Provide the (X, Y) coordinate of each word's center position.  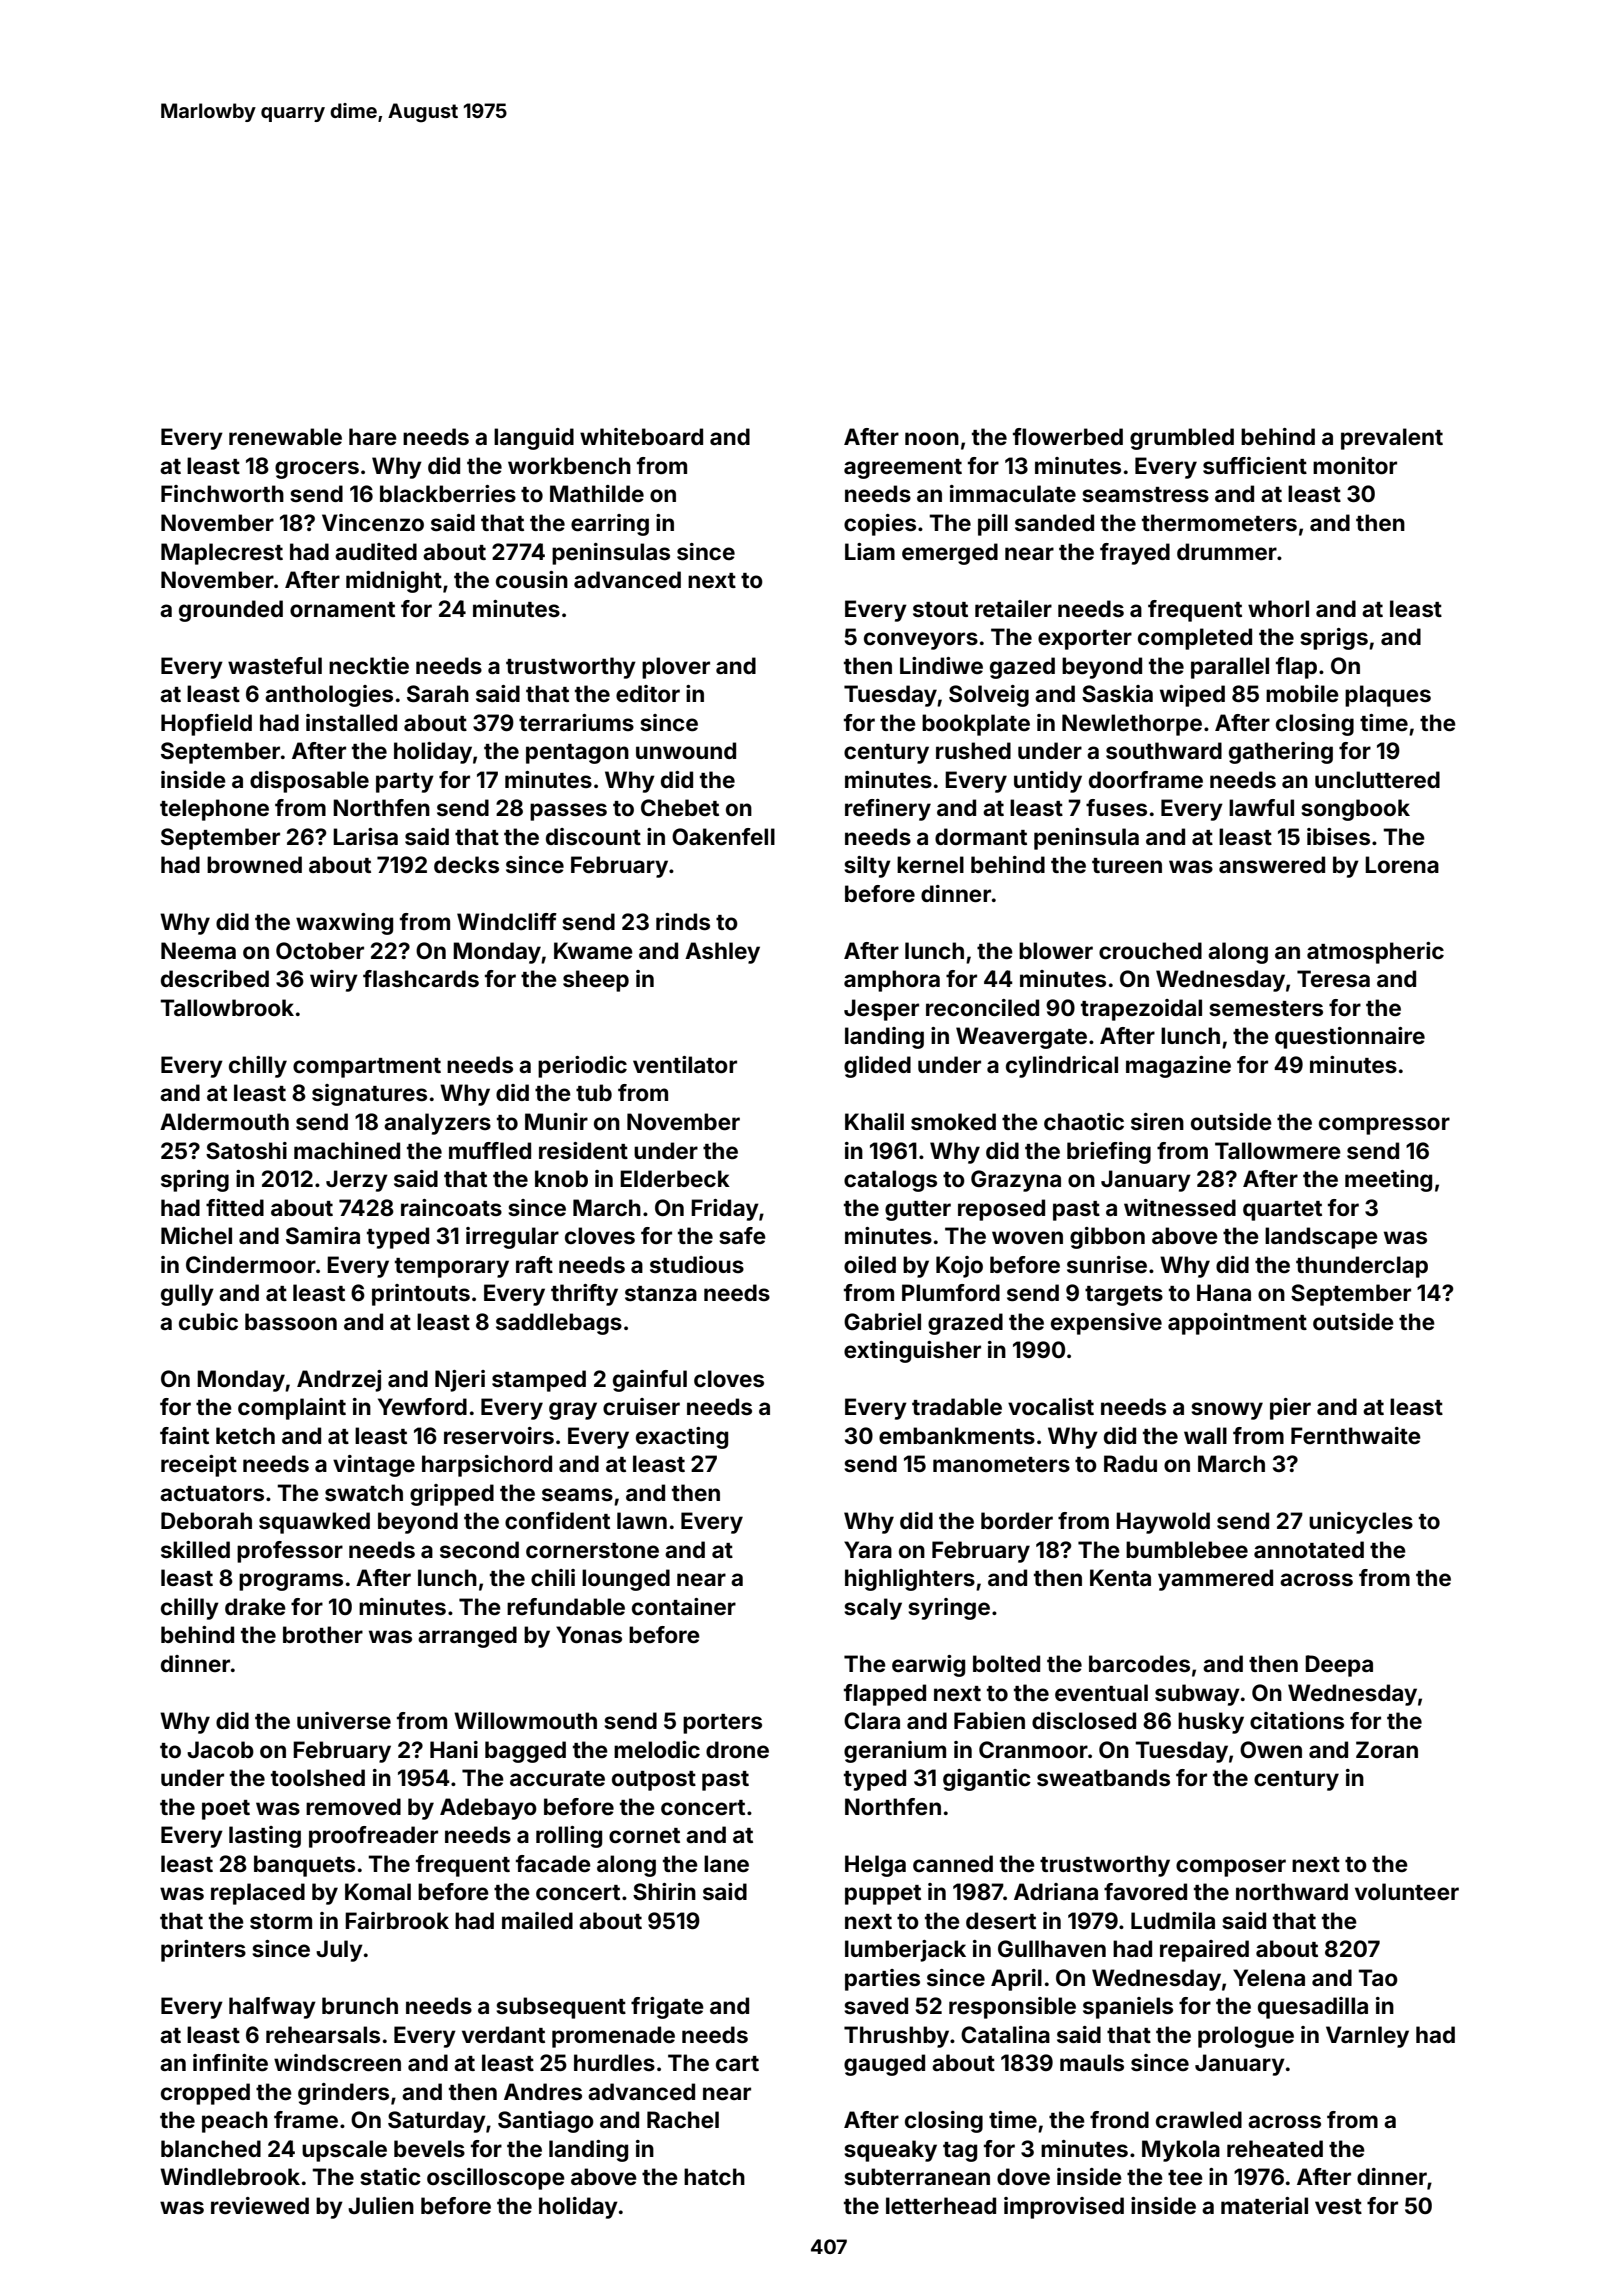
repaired (1204, 1951)
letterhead (941, 2205)
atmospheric (1375, 953)
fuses (1116, 807)
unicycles (1361, 1523)
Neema (198, 950)
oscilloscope (496, 2179)
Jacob (220, 1749)
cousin (532, 579)
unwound (686, 750)
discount (593, 836)
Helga (875, 1866)
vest (1338, 2206)
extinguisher (912, 1352)
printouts (421, 1295)
